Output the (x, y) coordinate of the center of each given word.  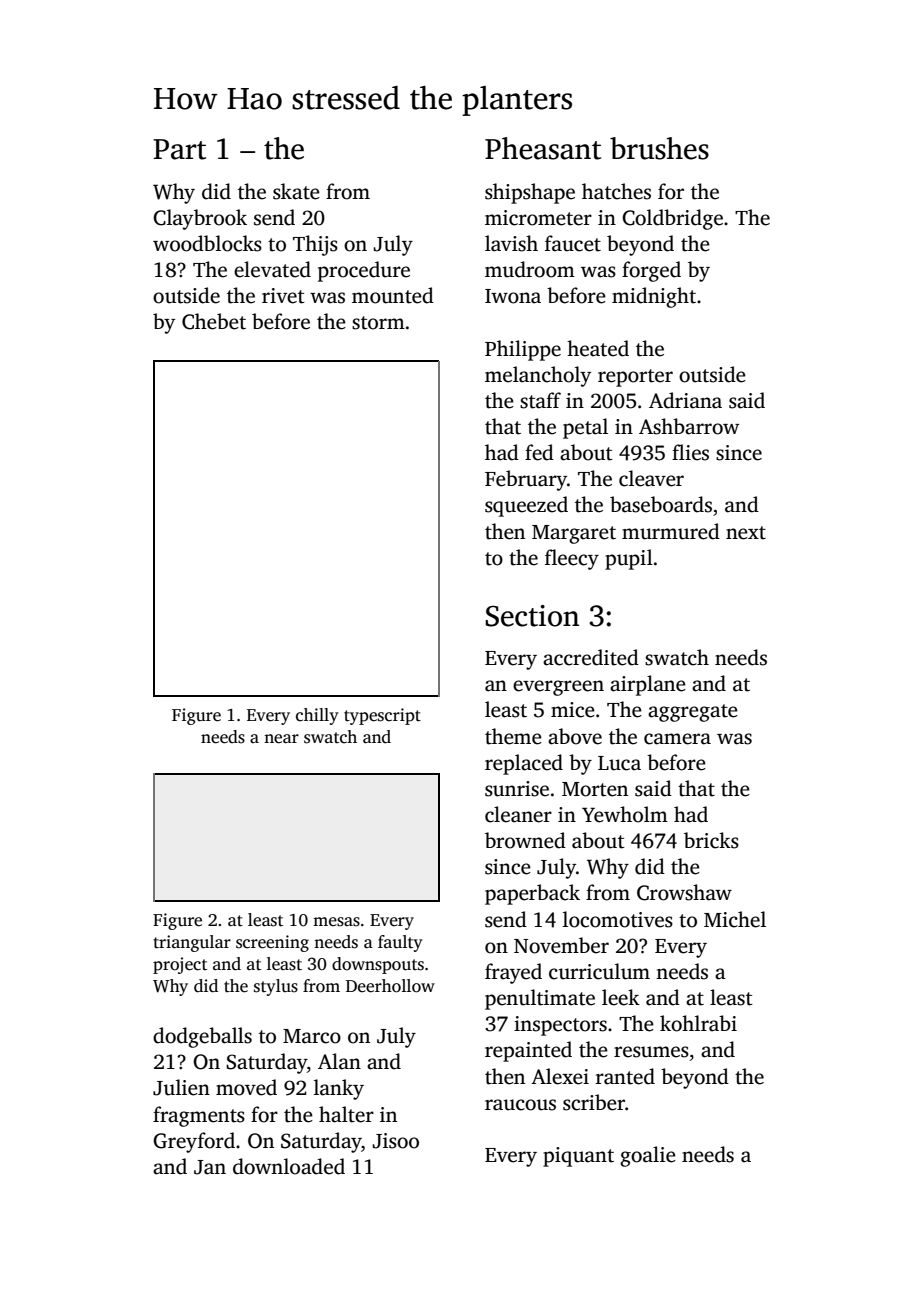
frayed (513, 973)
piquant (578, 1157)
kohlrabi (698, 1023)
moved (246, 1087)
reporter (635, 378)
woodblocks (207, 243)
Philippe (523, 350)
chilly (317, 716)
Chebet (214, 321)
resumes (651, 1052)
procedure (364, 271)
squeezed (526, 506)
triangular (192, 943)
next (746, 533)
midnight (654, 297)
